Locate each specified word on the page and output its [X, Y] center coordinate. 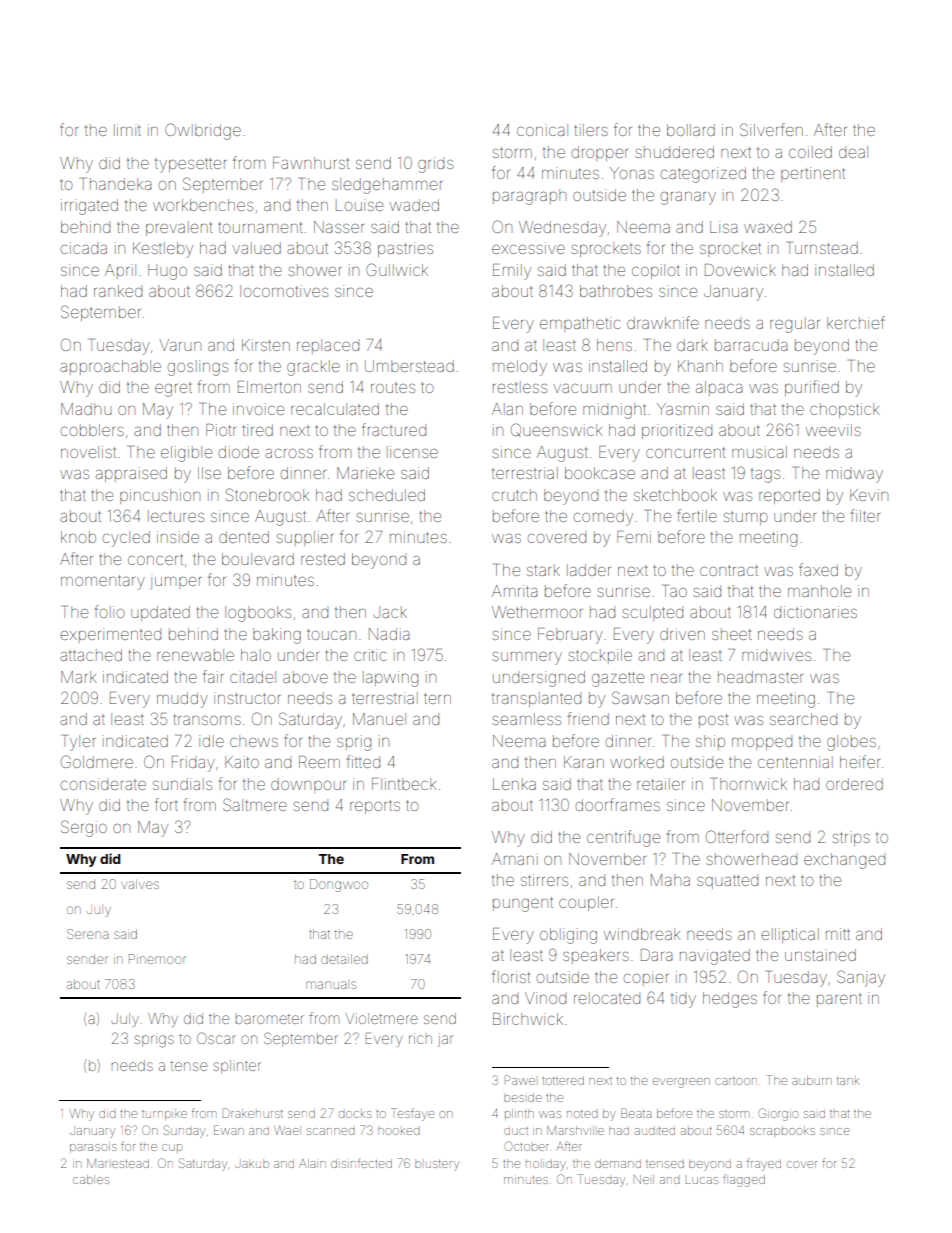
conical [542, 130]
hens [614, 345]
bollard [691, 130]
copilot [656, 271]
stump [745, 518]
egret [173, 390]
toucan [331, 634]
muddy [182, 700]
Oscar [216, 1038]
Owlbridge [203, 131]
